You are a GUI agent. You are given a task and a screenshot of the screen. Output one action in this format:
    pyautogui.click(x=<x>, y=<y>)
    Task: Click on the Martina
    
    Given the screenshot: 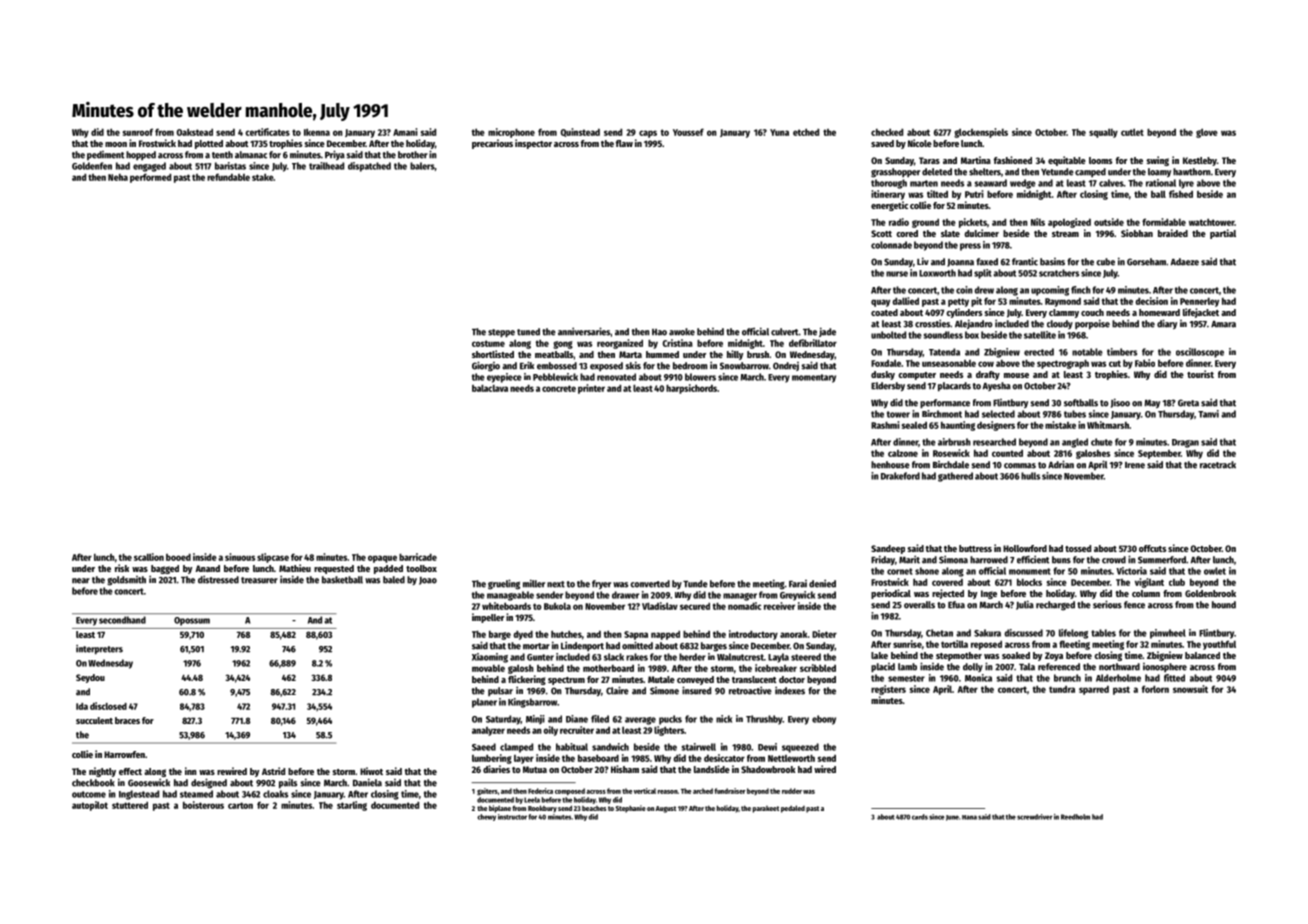 What is the action you would take?
    pyautogui.click(x=976, y=160)
